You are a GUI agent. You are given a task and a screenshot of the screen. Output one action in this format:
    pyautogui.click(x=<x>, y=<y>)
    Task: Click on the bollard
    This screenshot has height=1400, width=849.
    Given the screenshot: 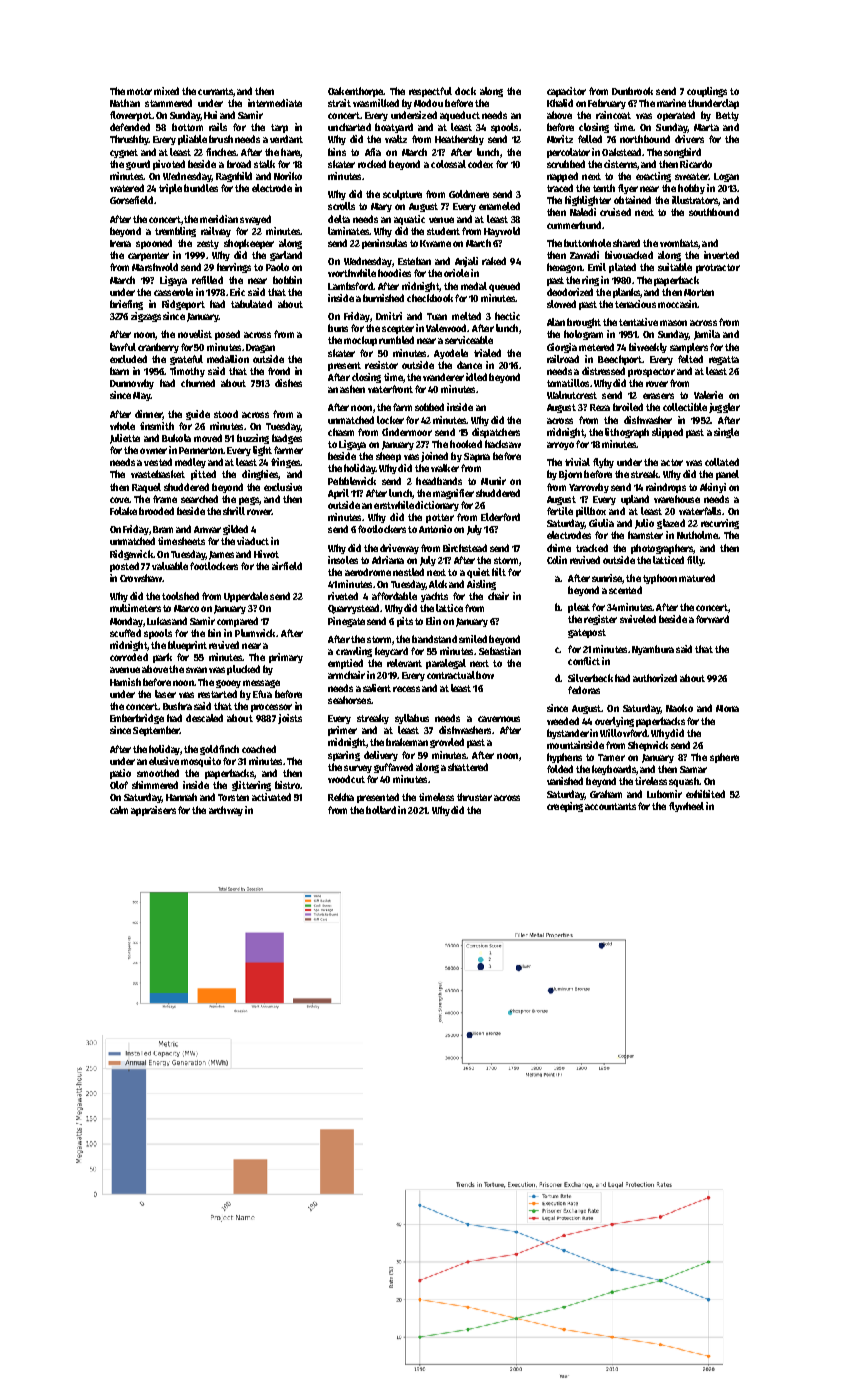 What is the action you would take?
    pyautogui.click(x=381, y=810)
